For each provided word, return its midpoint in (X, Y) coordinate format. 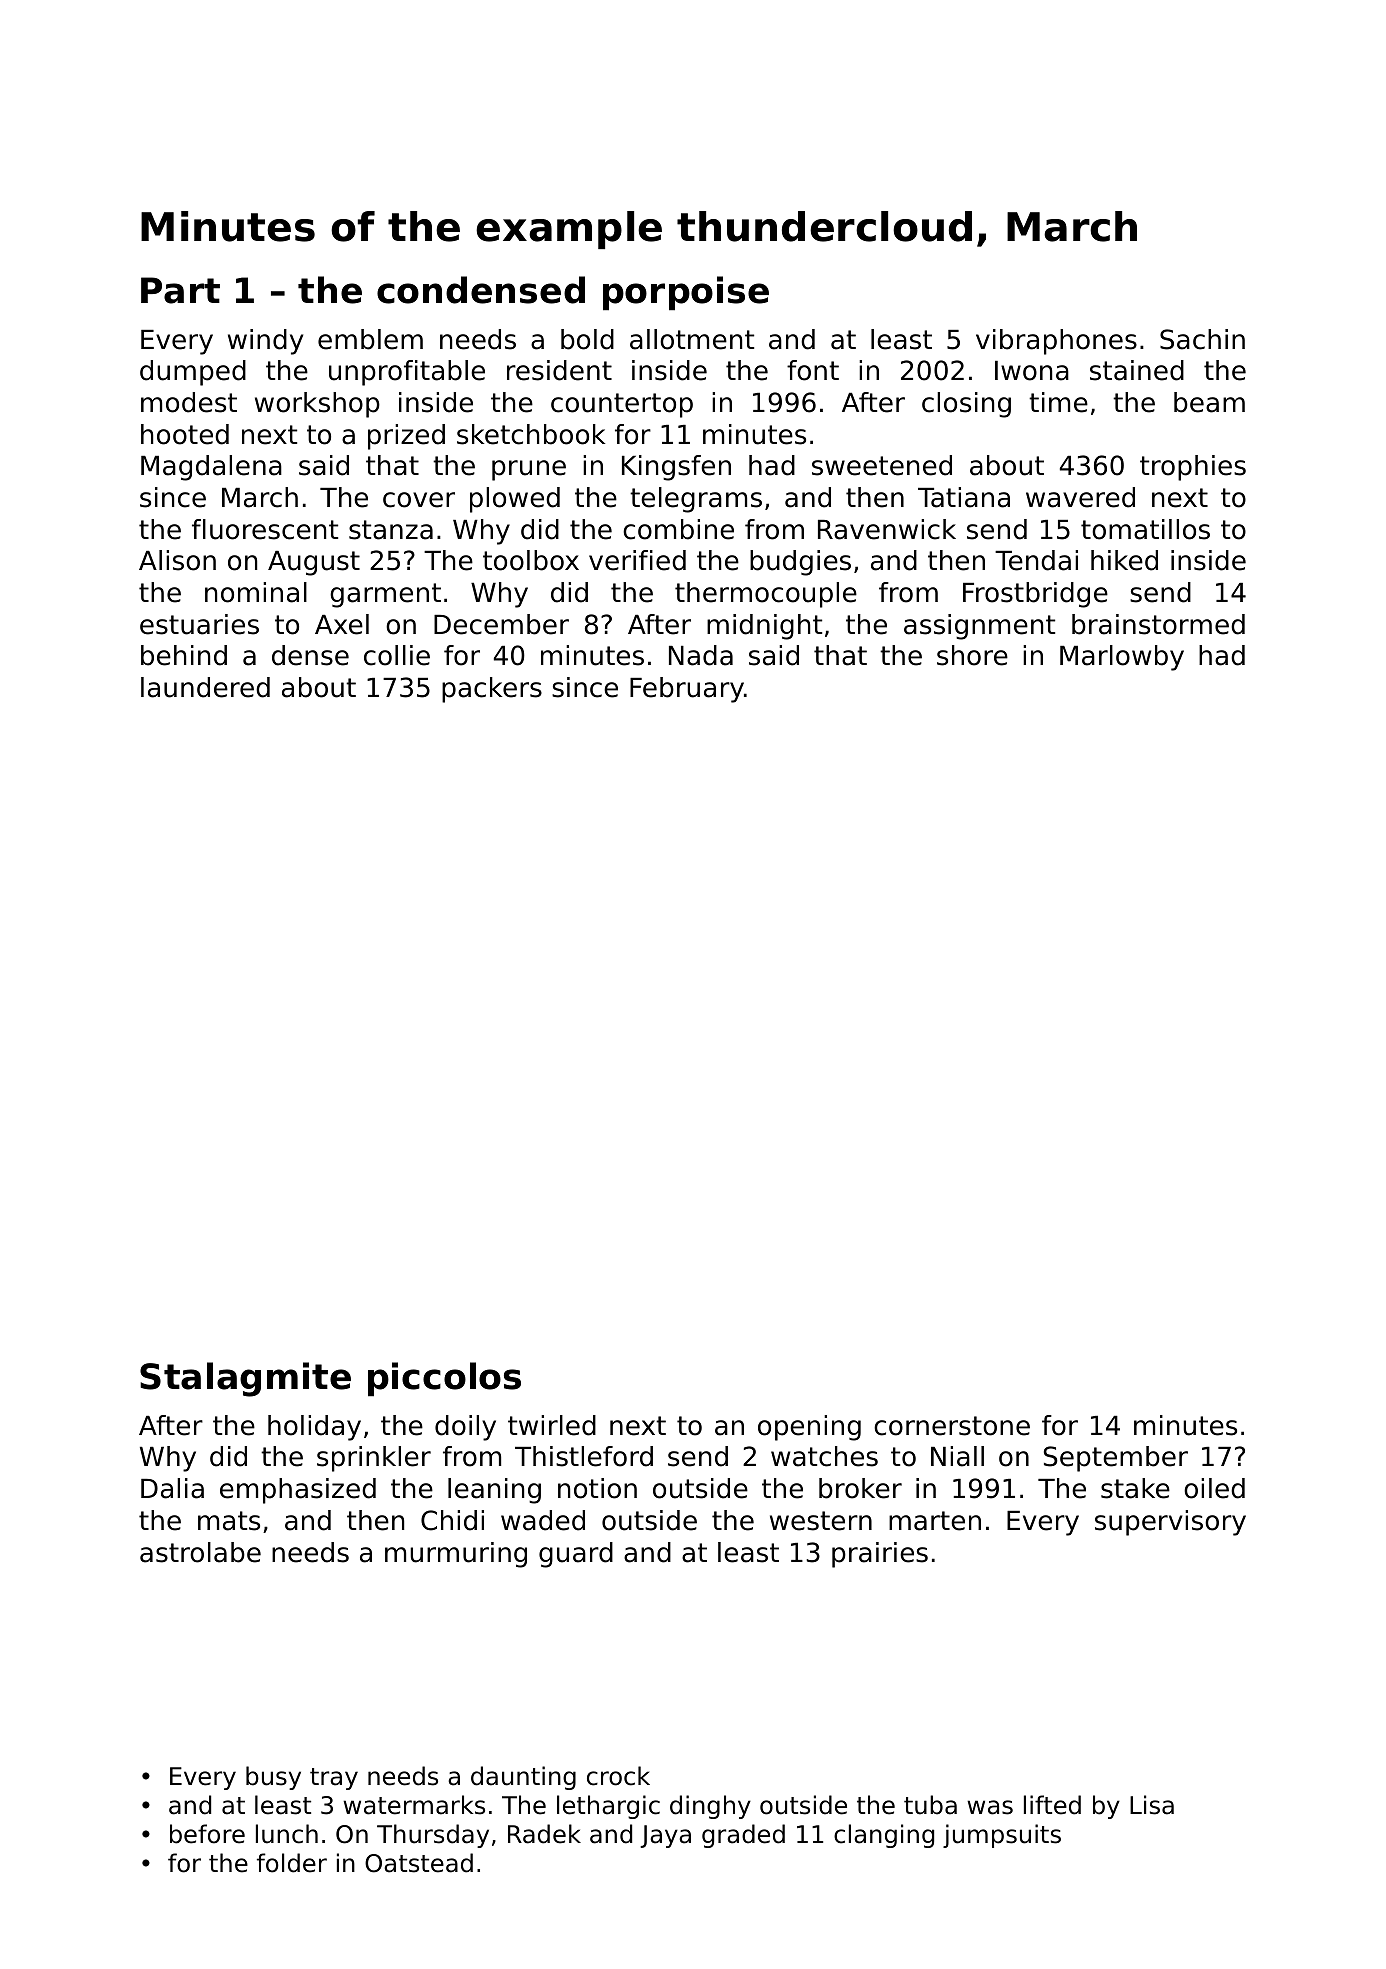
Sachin (1202, 339)
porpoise (686, 293)
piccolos (444, 1379)
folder (292, 1863)
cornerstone (952, 1426)
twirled (552, 1425)
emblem (370, 339)
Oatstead (419, 1863)
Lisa (1152, 1805)
